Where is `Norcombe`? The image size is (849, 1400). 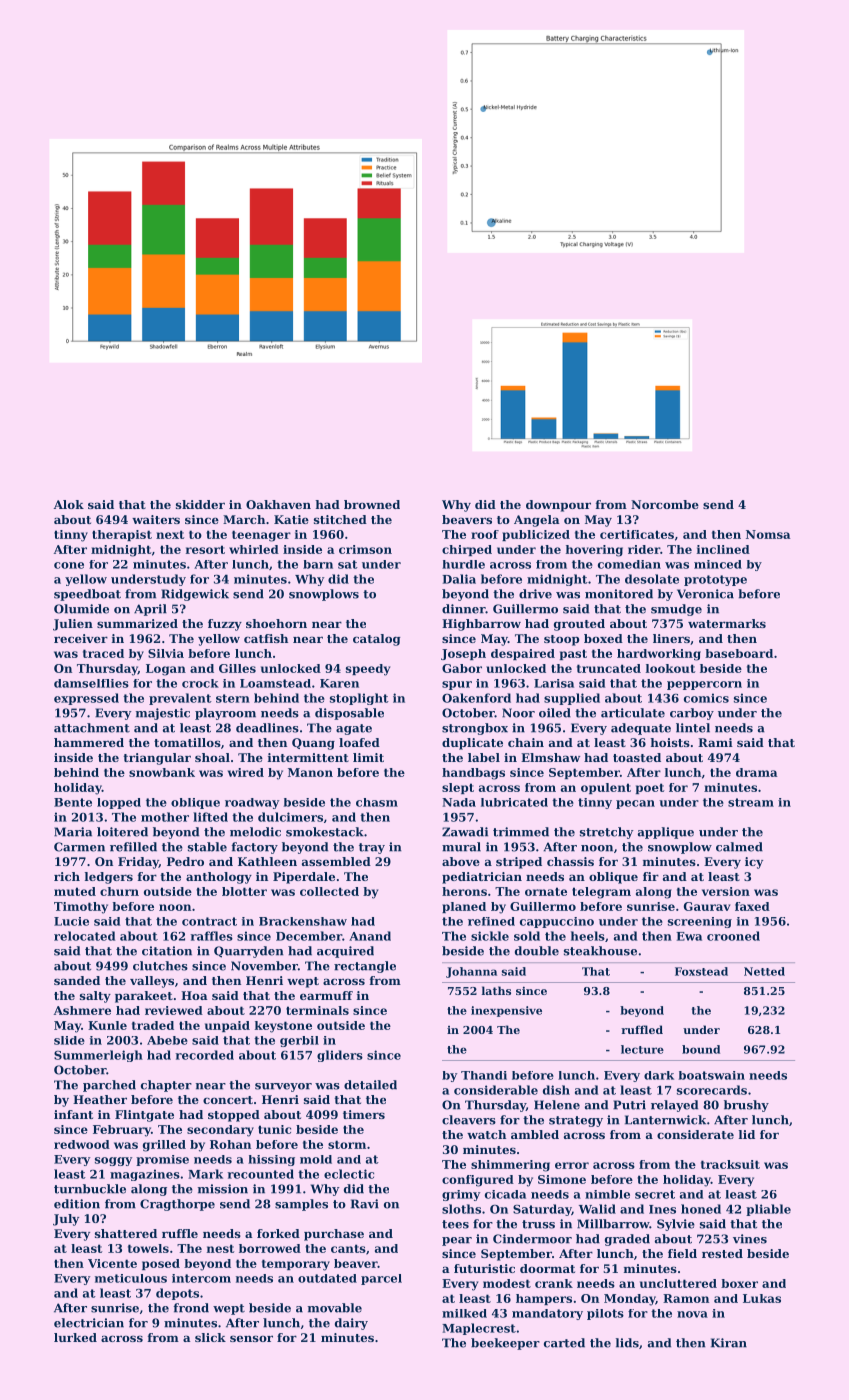
Norcombe is located at coordinates (665, 504).
